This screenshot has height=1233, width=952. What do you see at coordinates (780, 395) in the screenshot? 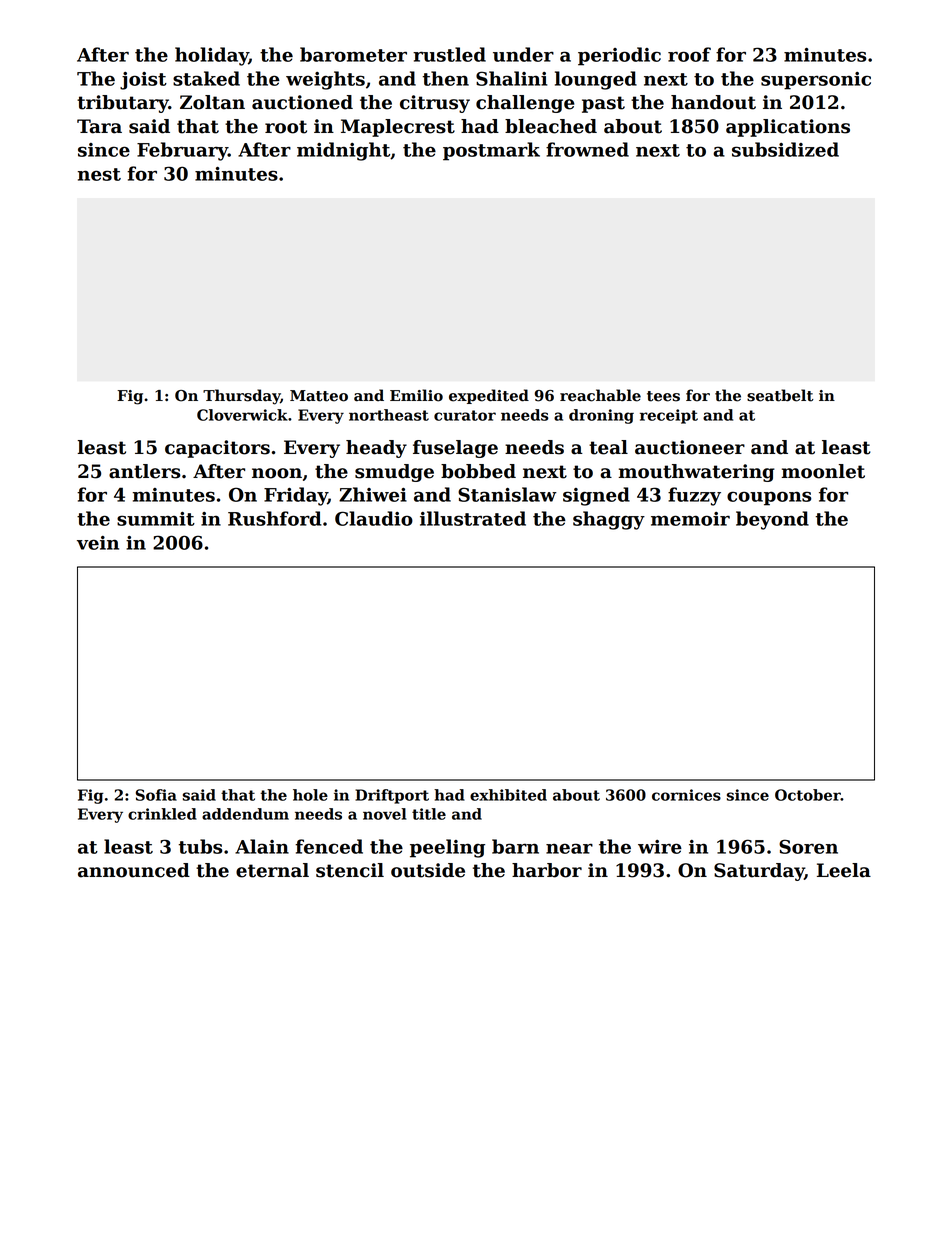
I see `seatbelt` at bounding box center [780, 395].
